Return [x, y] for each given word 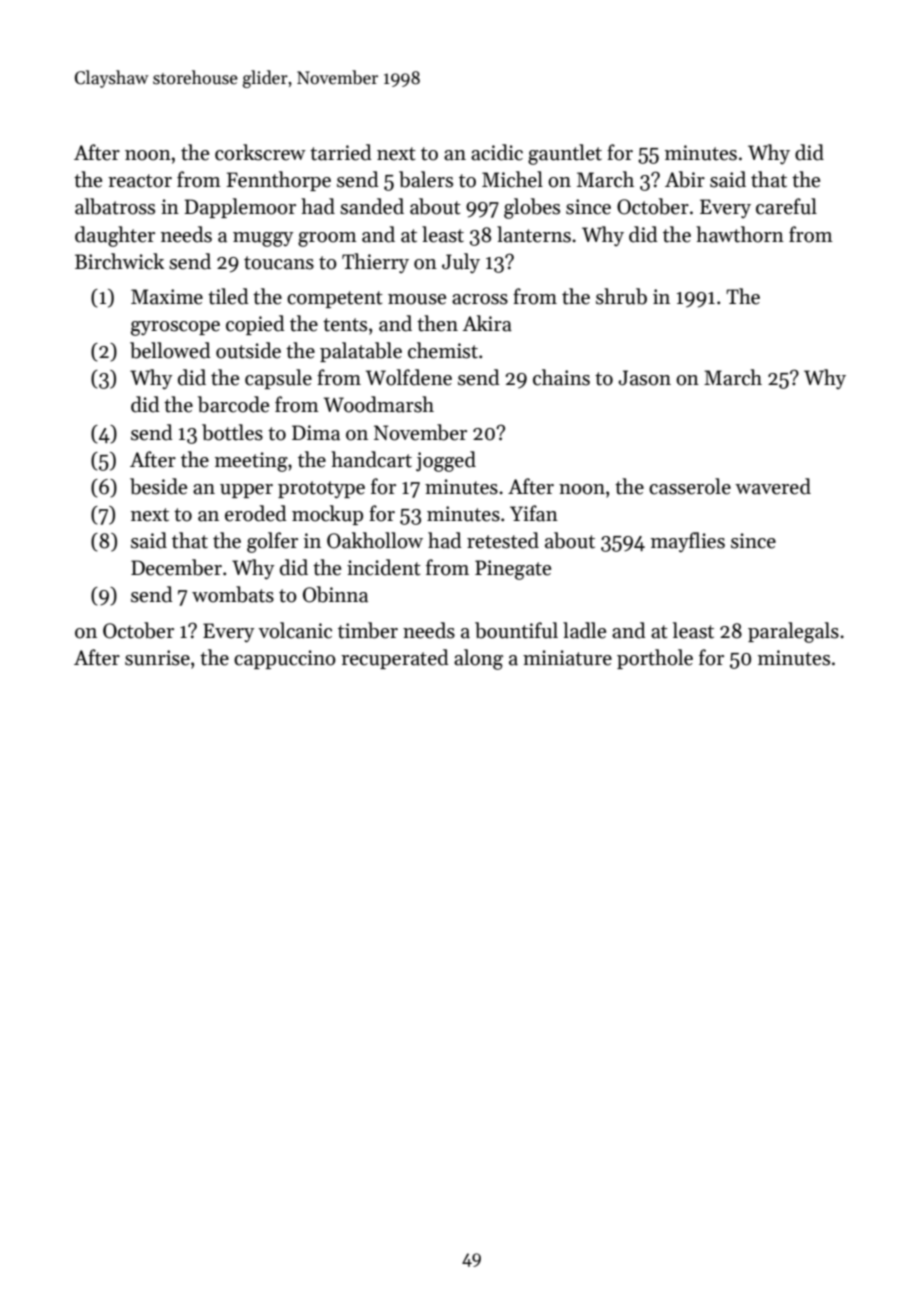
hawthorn [740, 234]
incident [384, 567]
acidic [497, 152]
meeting [251, 462]
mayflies [688, 542]
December [176, 567]
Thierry [375, 263]
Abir [685, 179]
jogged [446, 461]
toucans [279, 263]
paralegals [793, 632]
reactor [140, 181]
